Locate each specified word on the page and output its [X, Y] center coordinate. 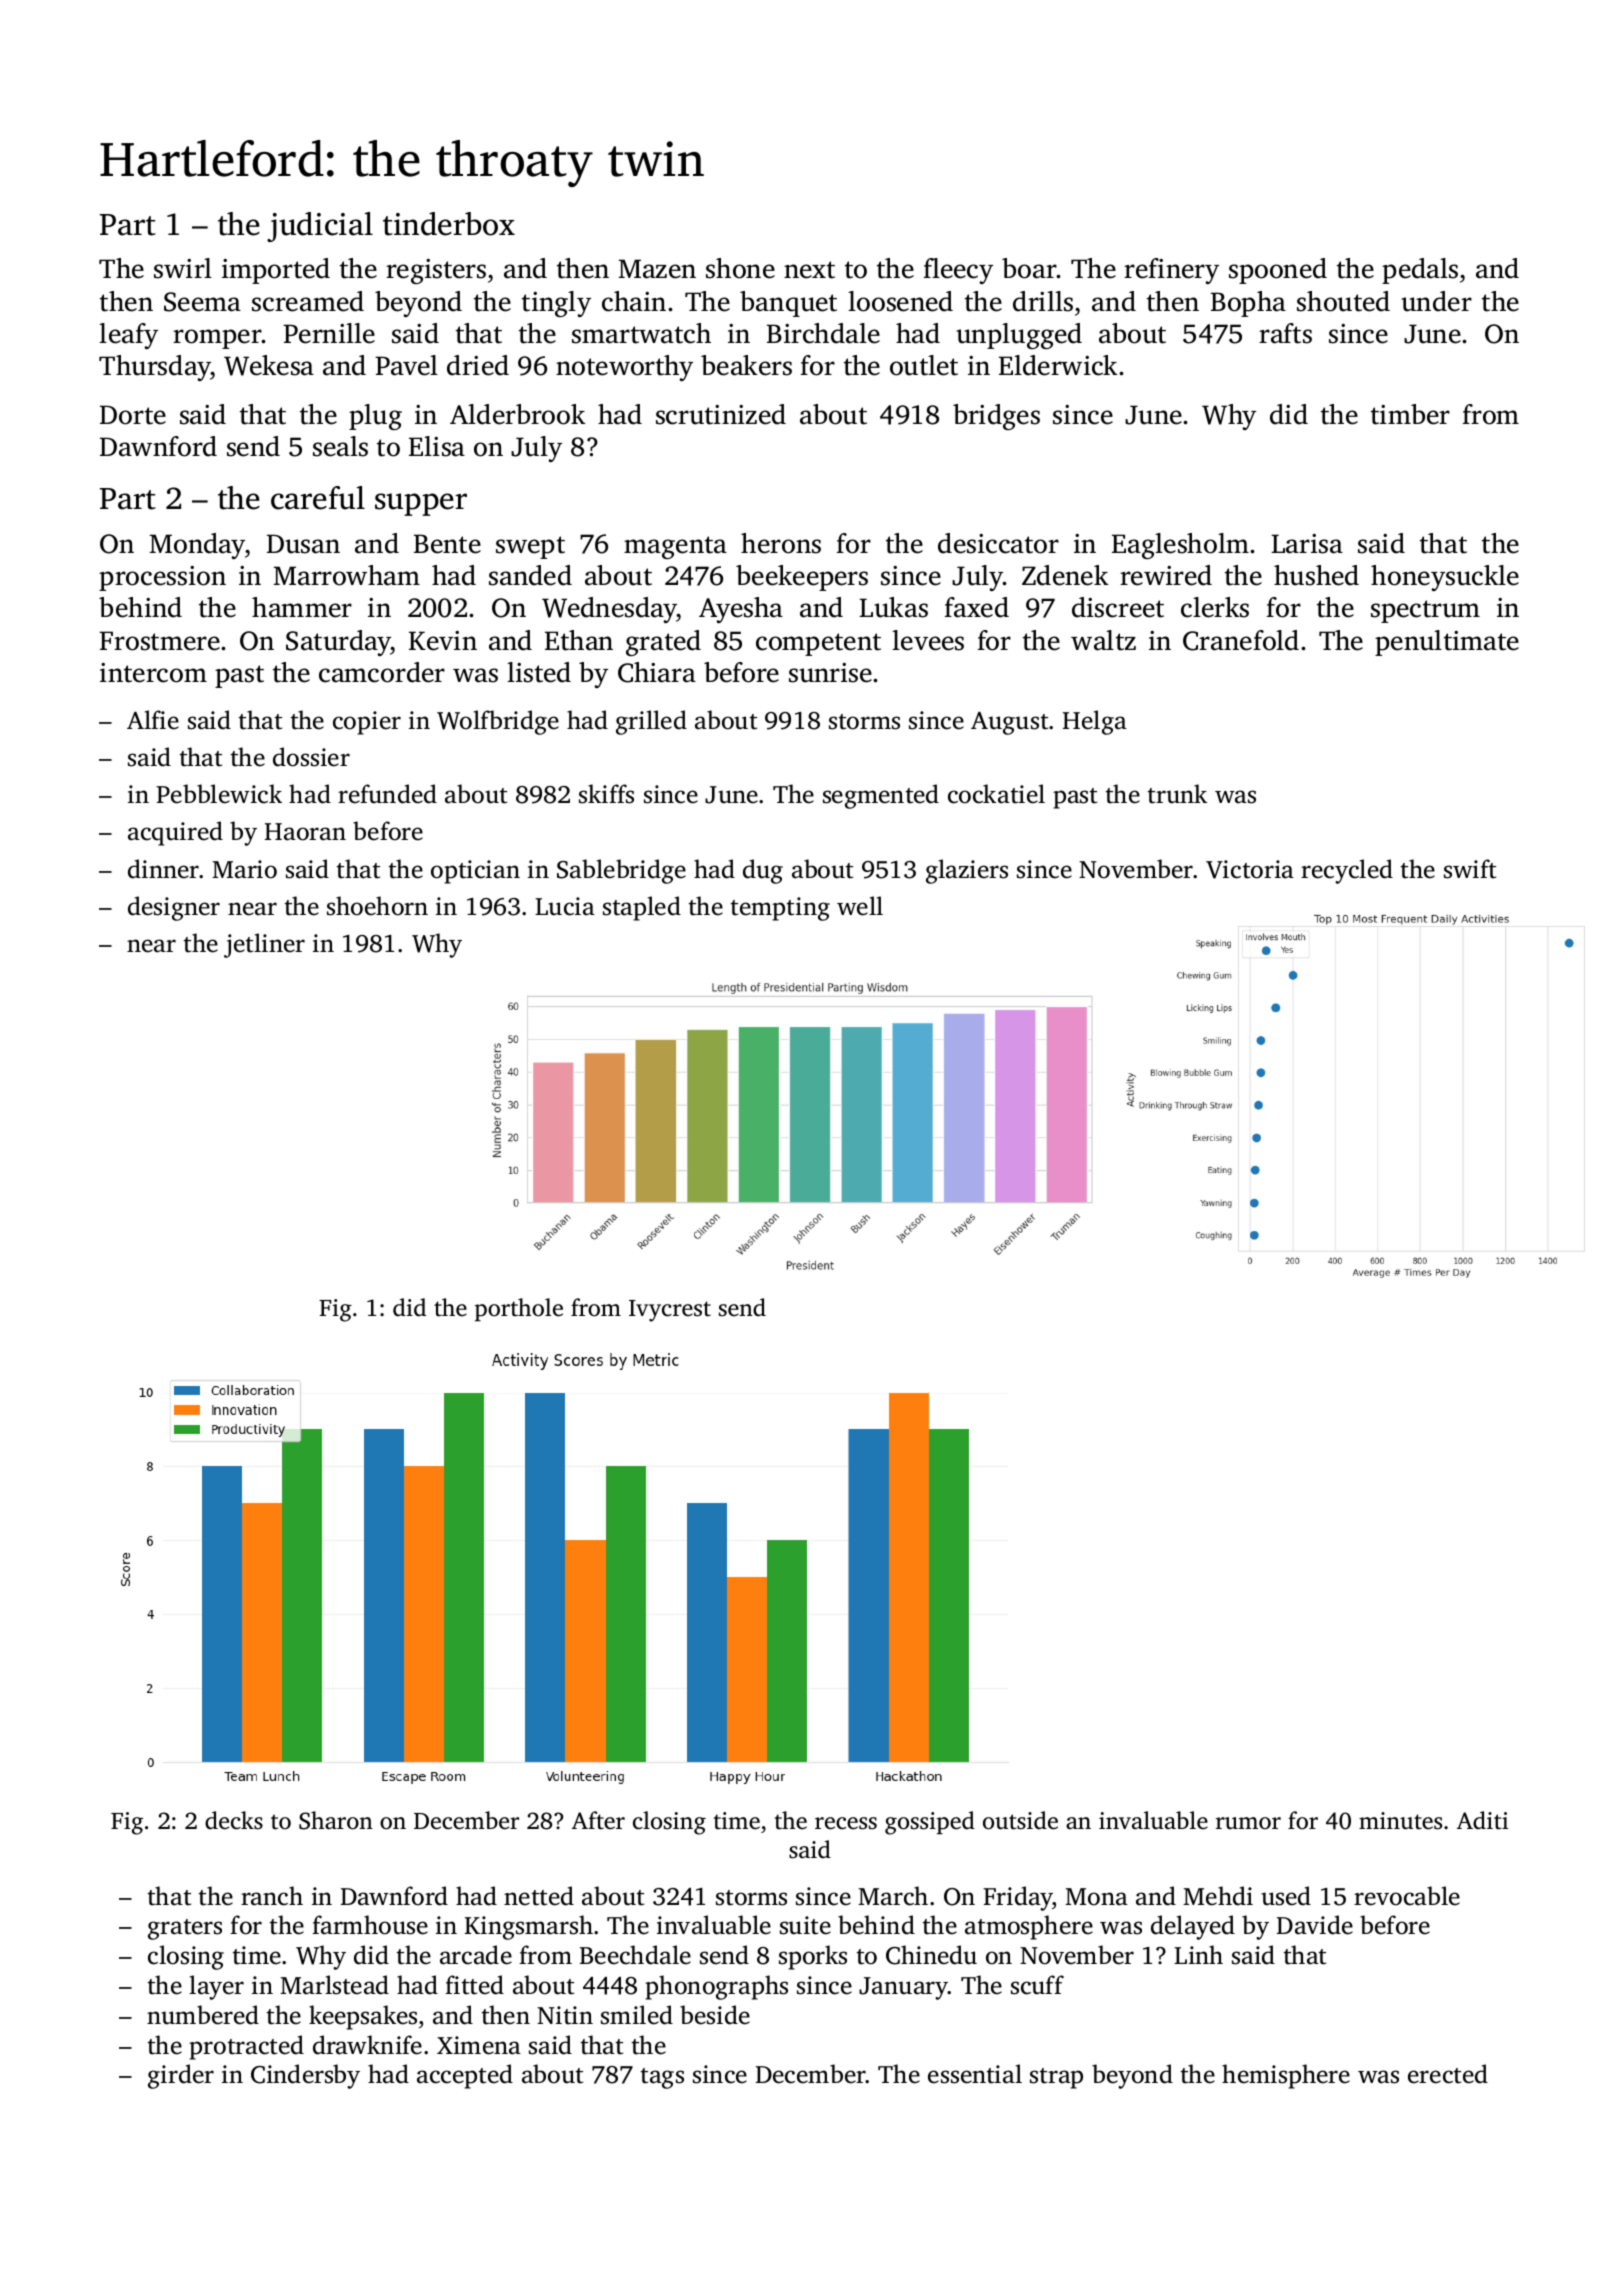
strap [1056, 2078]
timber [1410, 414]
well [860, 906]
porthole [519, 1309]
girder [181, 2076]
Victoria [1250, 869]
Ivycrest [670, 1311]
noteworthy [624, 368]
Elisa [437, 446]
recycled [1347, 871]
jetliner [264, 945]
